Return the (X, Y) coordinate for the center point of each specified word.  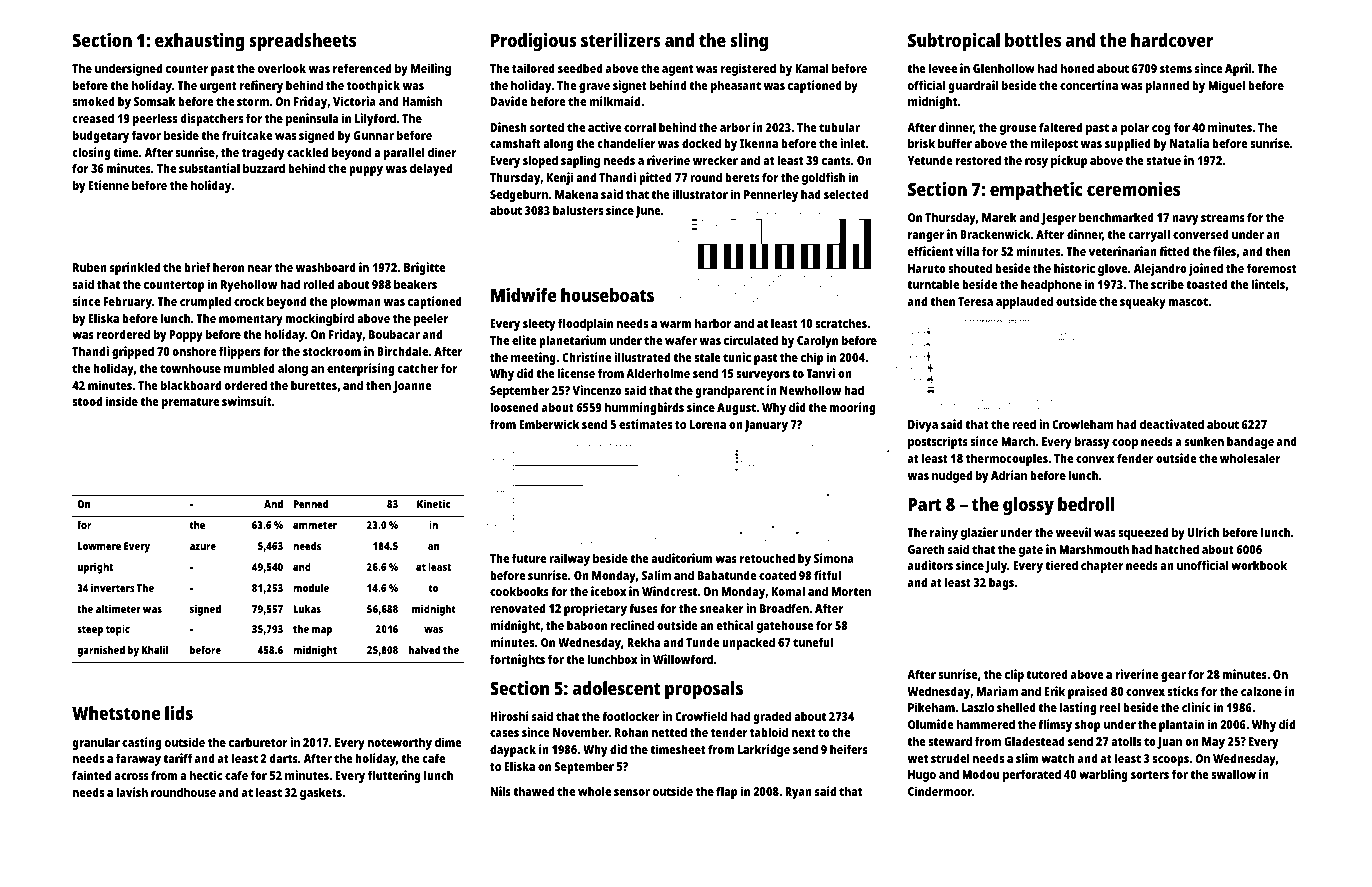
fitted (1174, 251)
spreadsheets (302, 42)
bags (1001, 583)
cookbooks (519, 591)
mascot (1188, 302)
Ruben (90, 267)
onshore (194, 351)
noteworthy (400, 743)
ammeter (315, 525)
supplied (1128, 144)
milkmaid (614, 101)
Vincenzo (597, 390)
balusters (578, 210)
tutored (1047, 674)
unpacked (748, 643)
